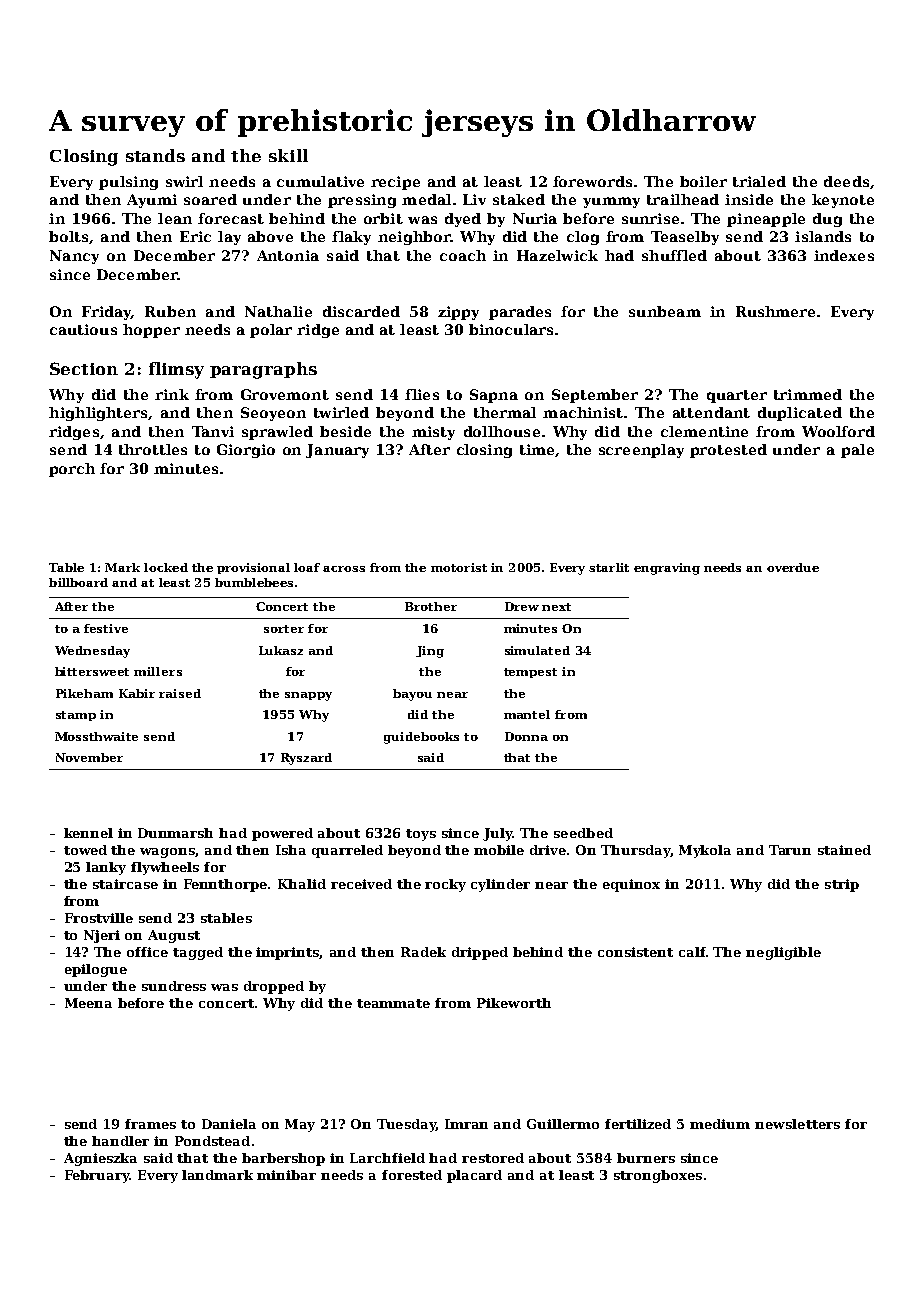 This page has width=924, height=1308. Describe the element at coordinates (246, 451) in the page. I see `Giorgio` at that location.
